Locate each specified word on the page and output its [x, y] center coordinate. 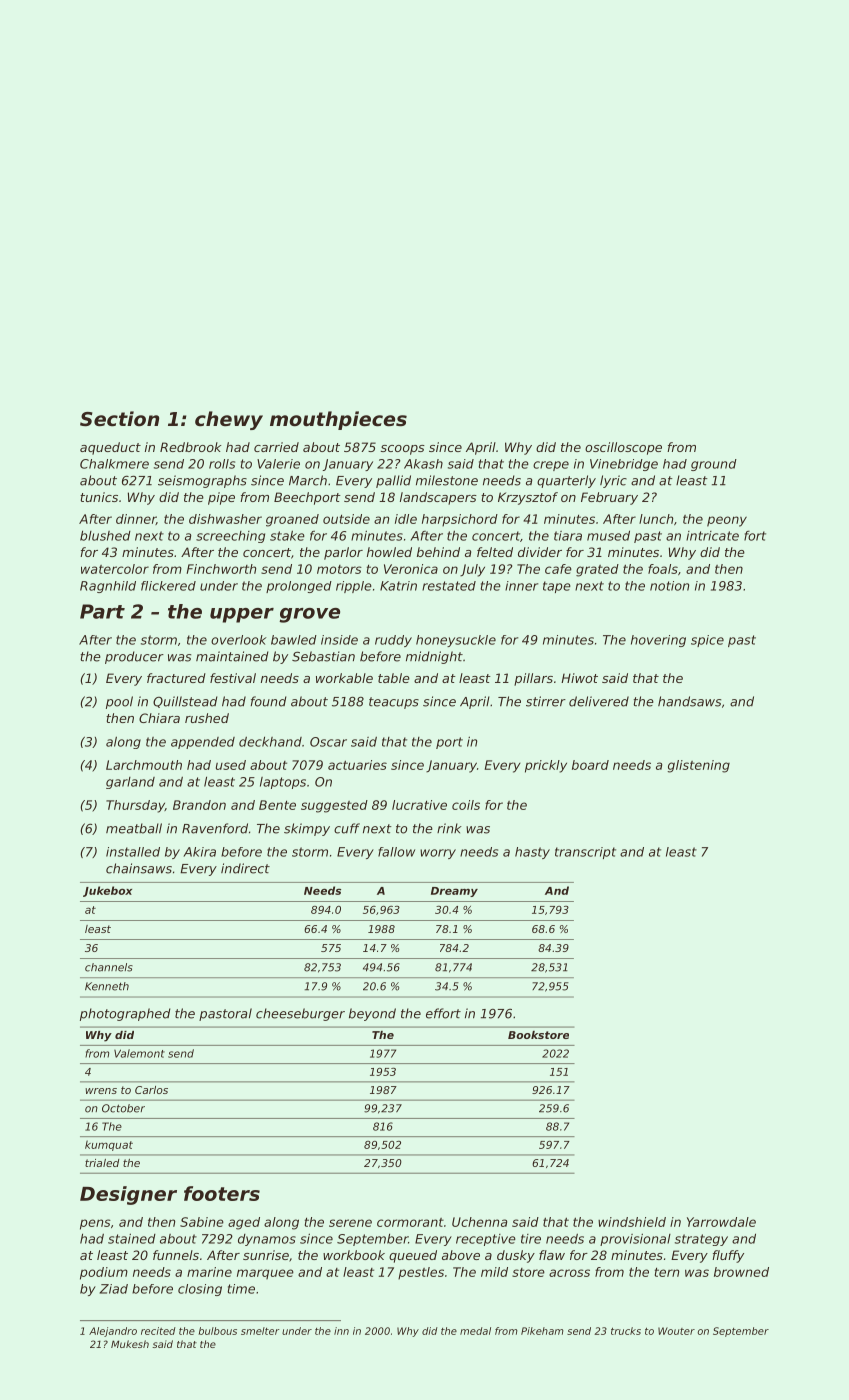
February [609, 498]
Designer [128, 1195]
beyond [372, 1014]
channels [109, 967]
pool [119, 702]
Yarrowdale [721, 1222]
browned [741, 1272]
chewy [229, 420]
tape [557, 587]
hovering [658, 641]
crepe [551, 466]
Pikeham [542, 1331]
